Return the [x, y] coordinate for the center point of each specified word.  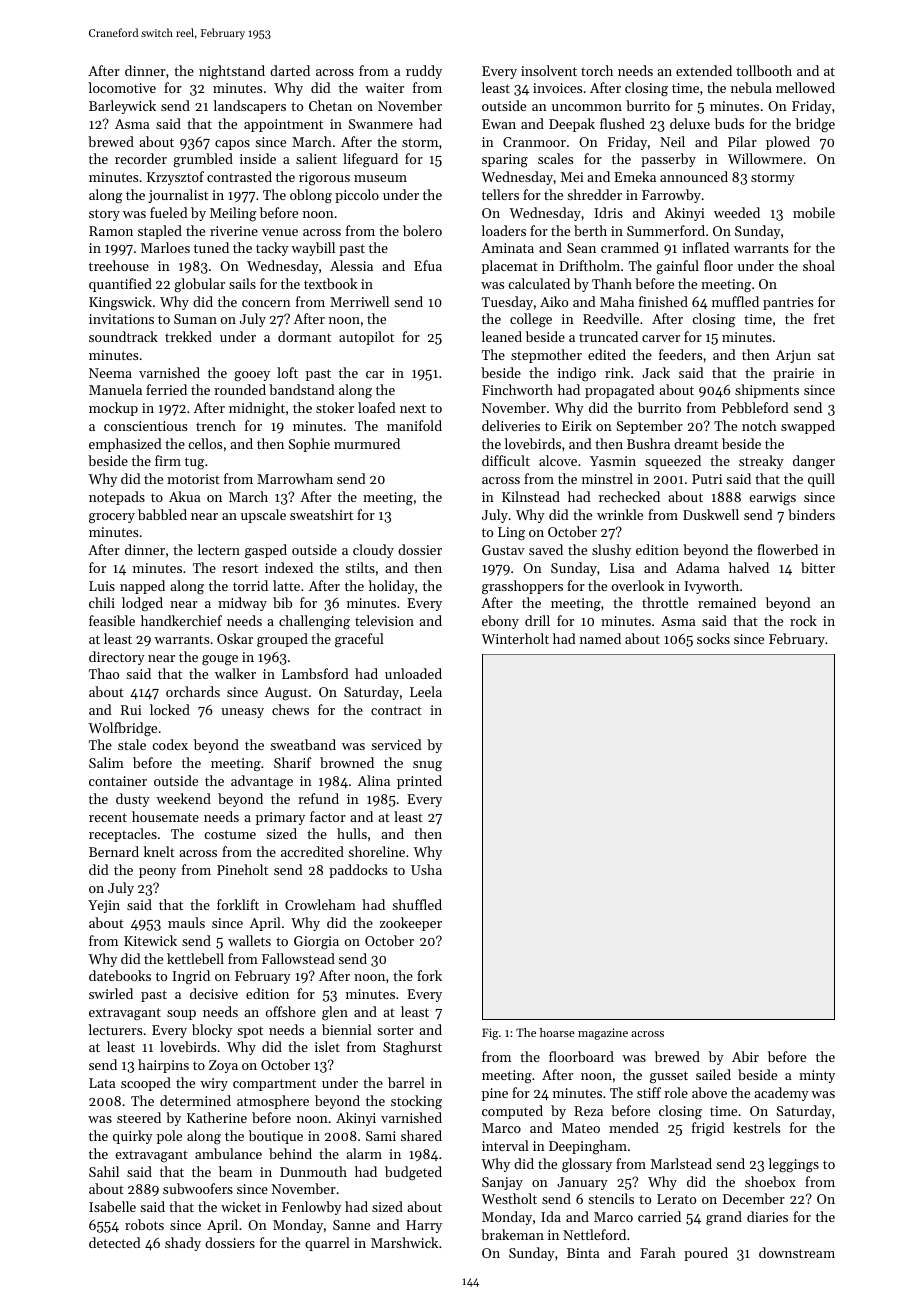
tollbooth [764, 70]
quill [821, 480]
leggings [794, 1165]
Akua [185, 496]
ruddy [424, 72]
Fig [490, 1034]
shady [183, 1244]
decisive [214, 993]
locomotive [122, 87]
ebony [500, 622]
